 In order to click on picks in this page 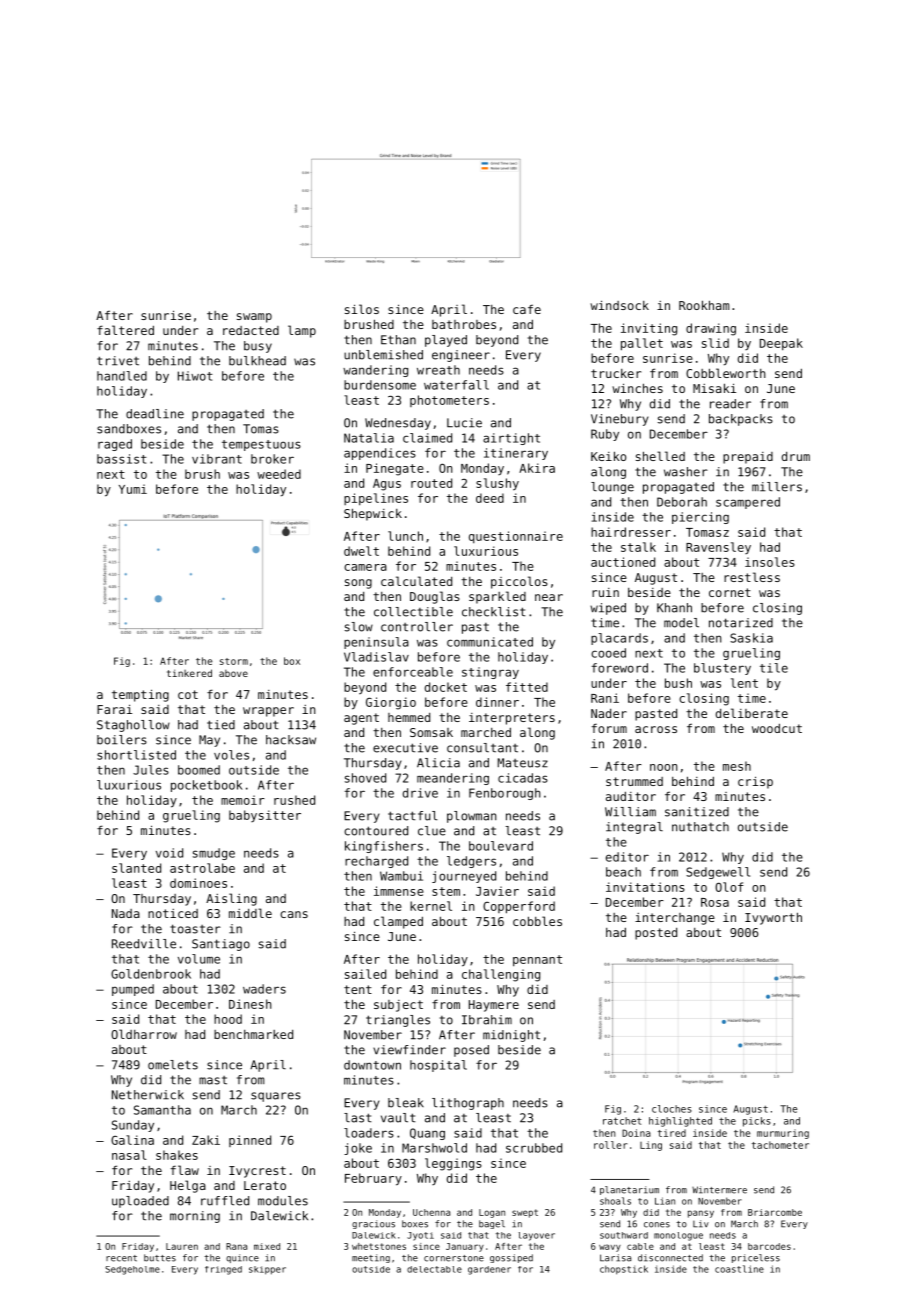, I will do `click(757, 1122)`.
